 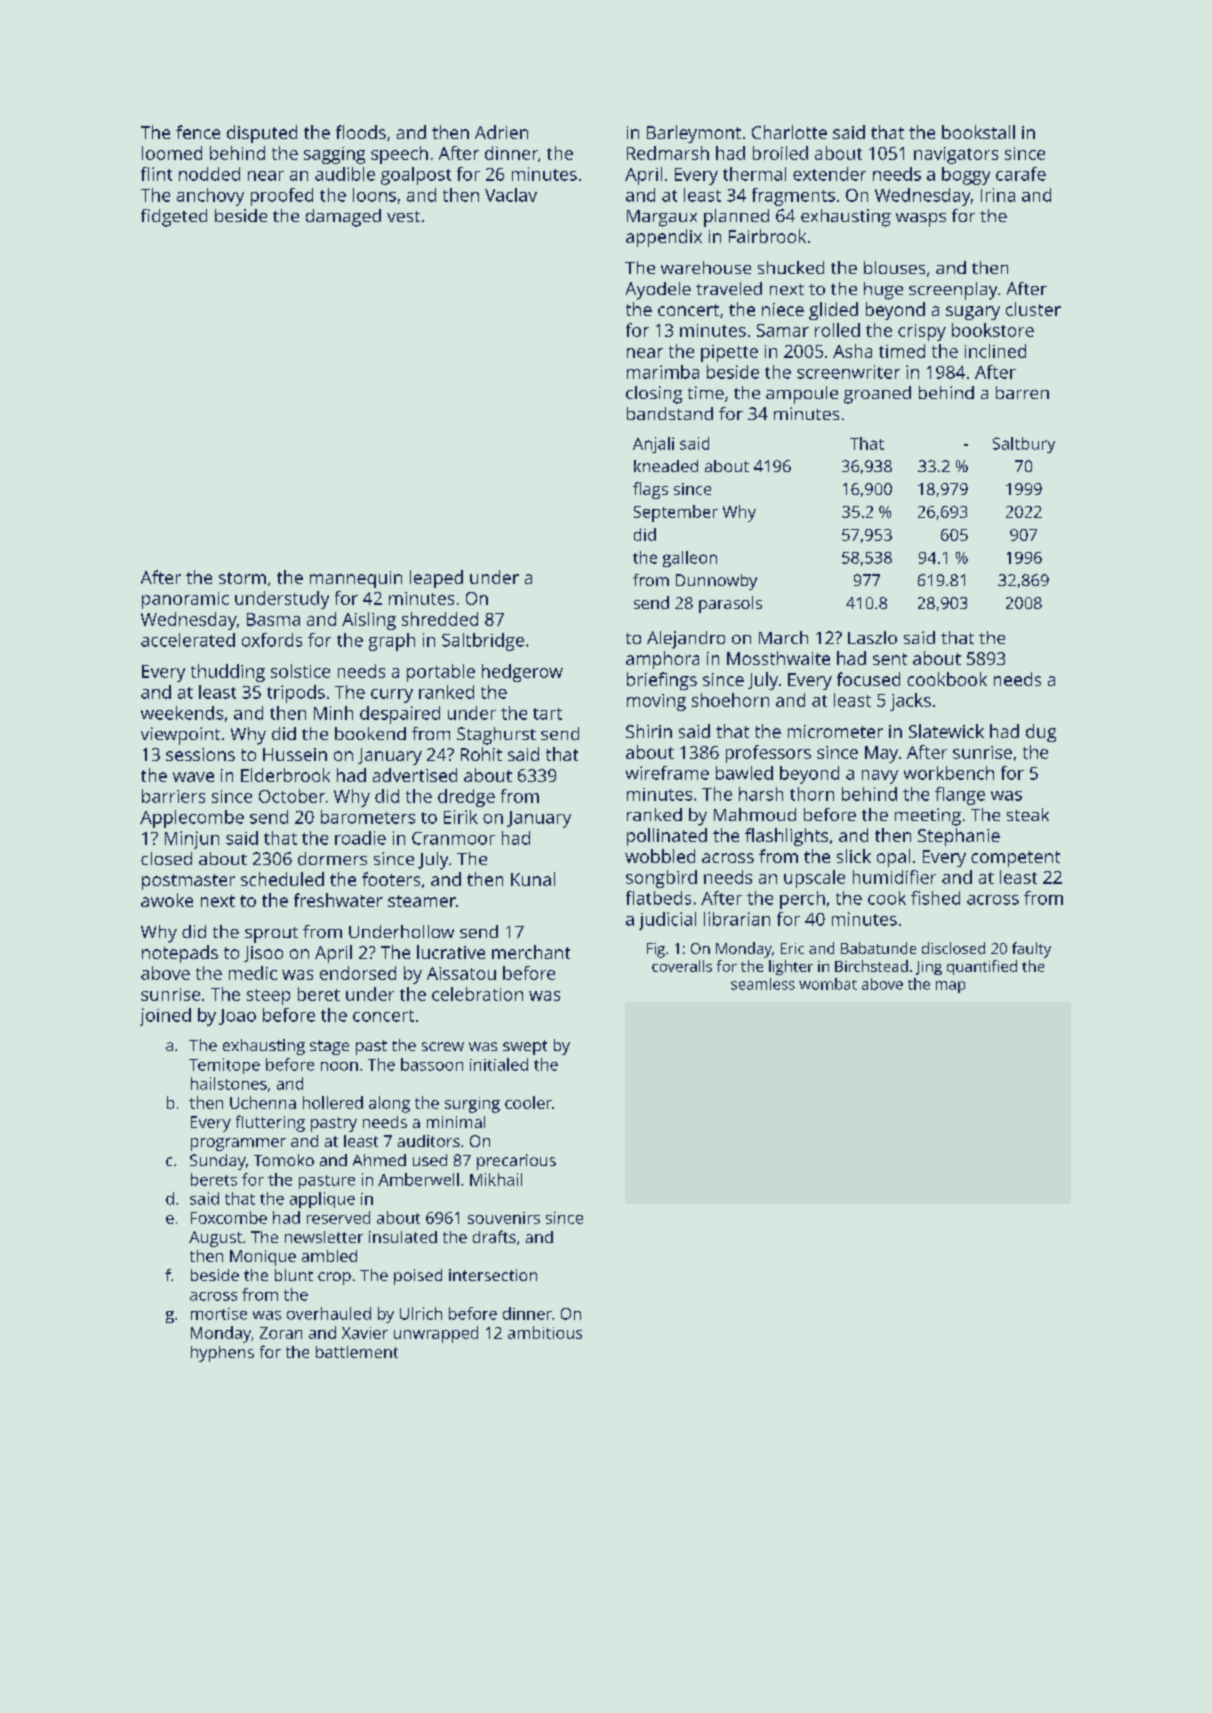 What do you see at coordinates (192, 840) in the screenshot?
I see `Minjun` at bounding box center [192, 840].
